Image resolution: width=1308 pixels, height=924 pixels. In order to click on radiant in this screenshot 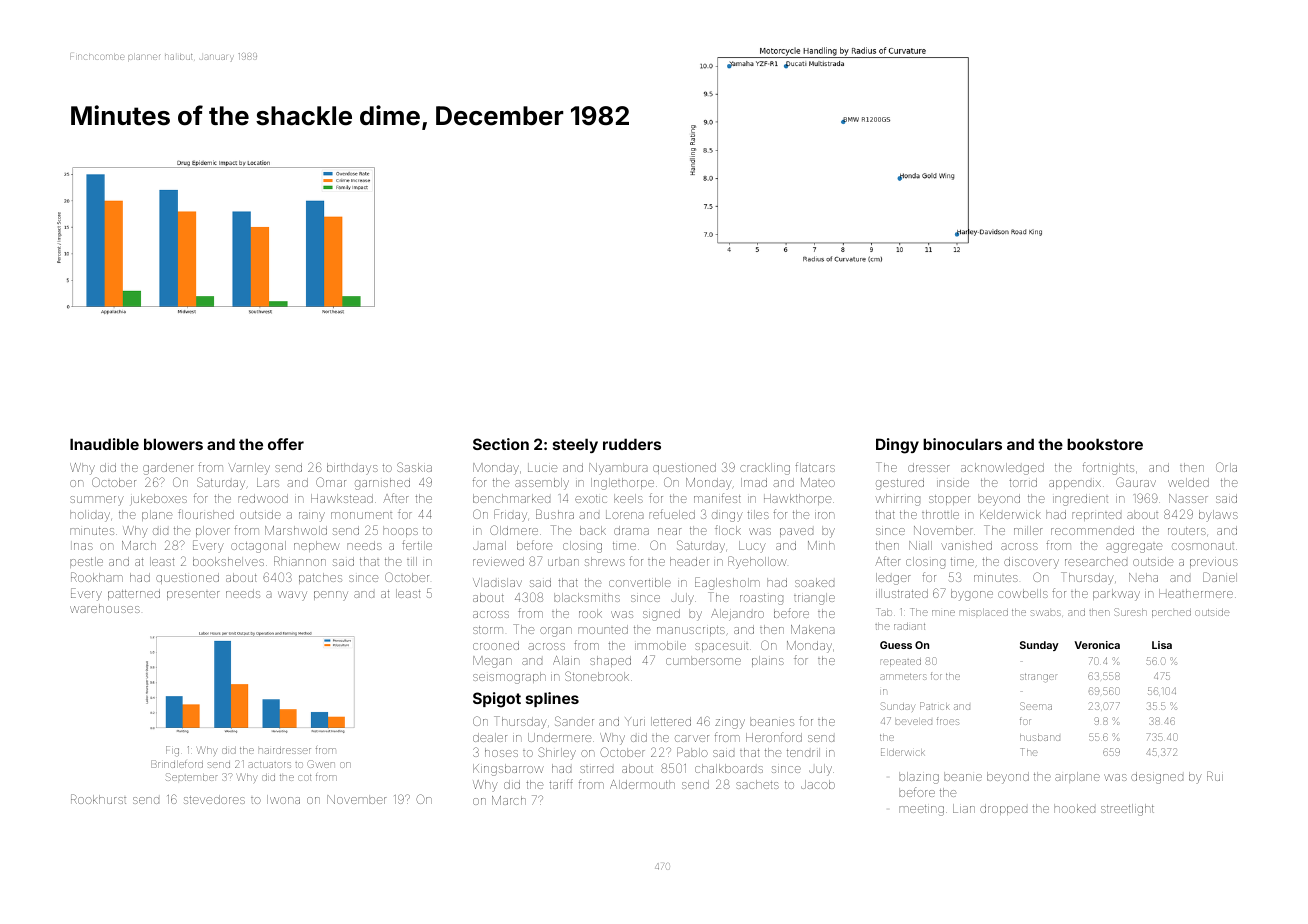, I will do `click(909, 626)`.
